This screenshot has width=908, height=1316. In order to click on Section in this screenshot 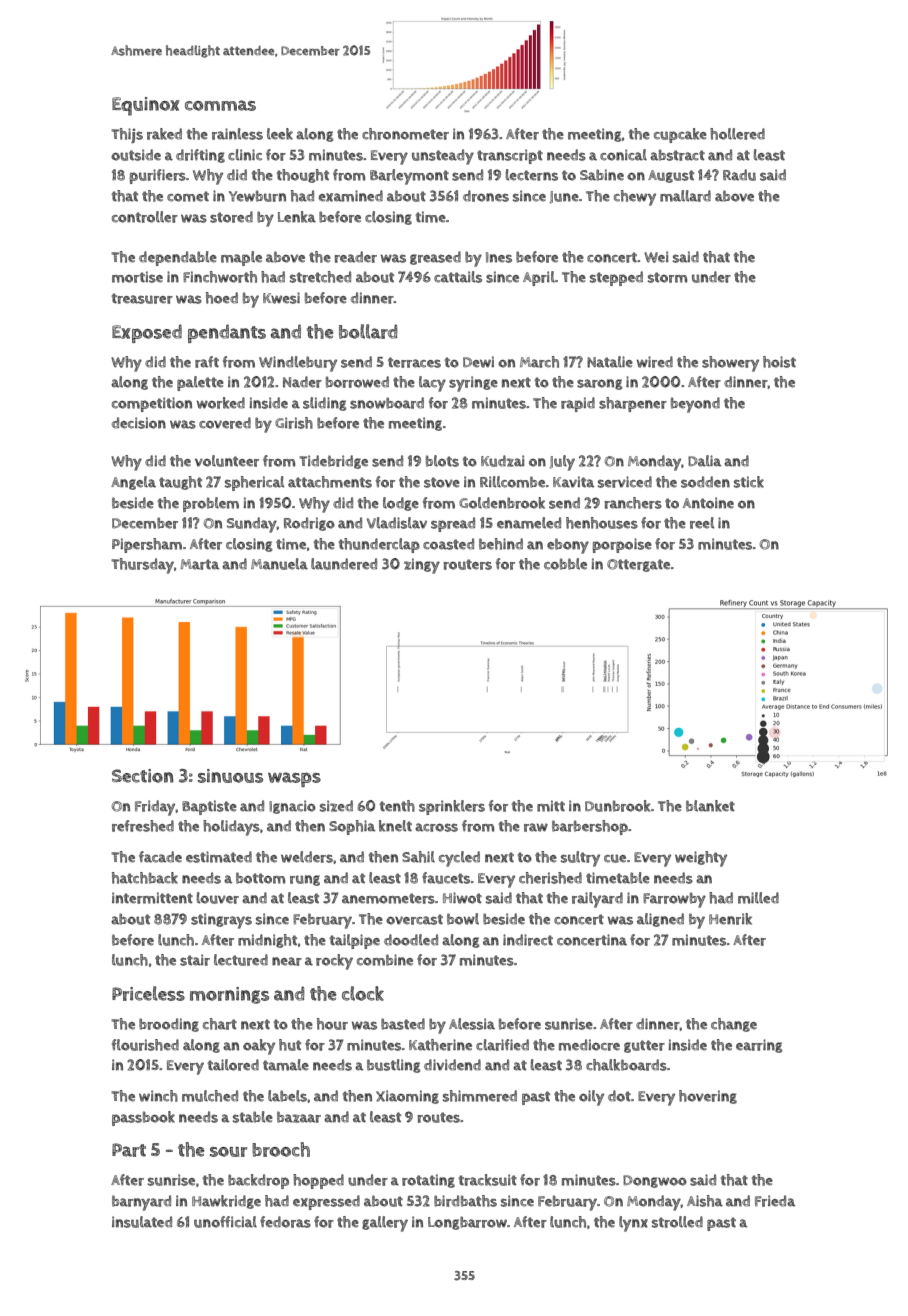, I will do `click(143, 776)`.
